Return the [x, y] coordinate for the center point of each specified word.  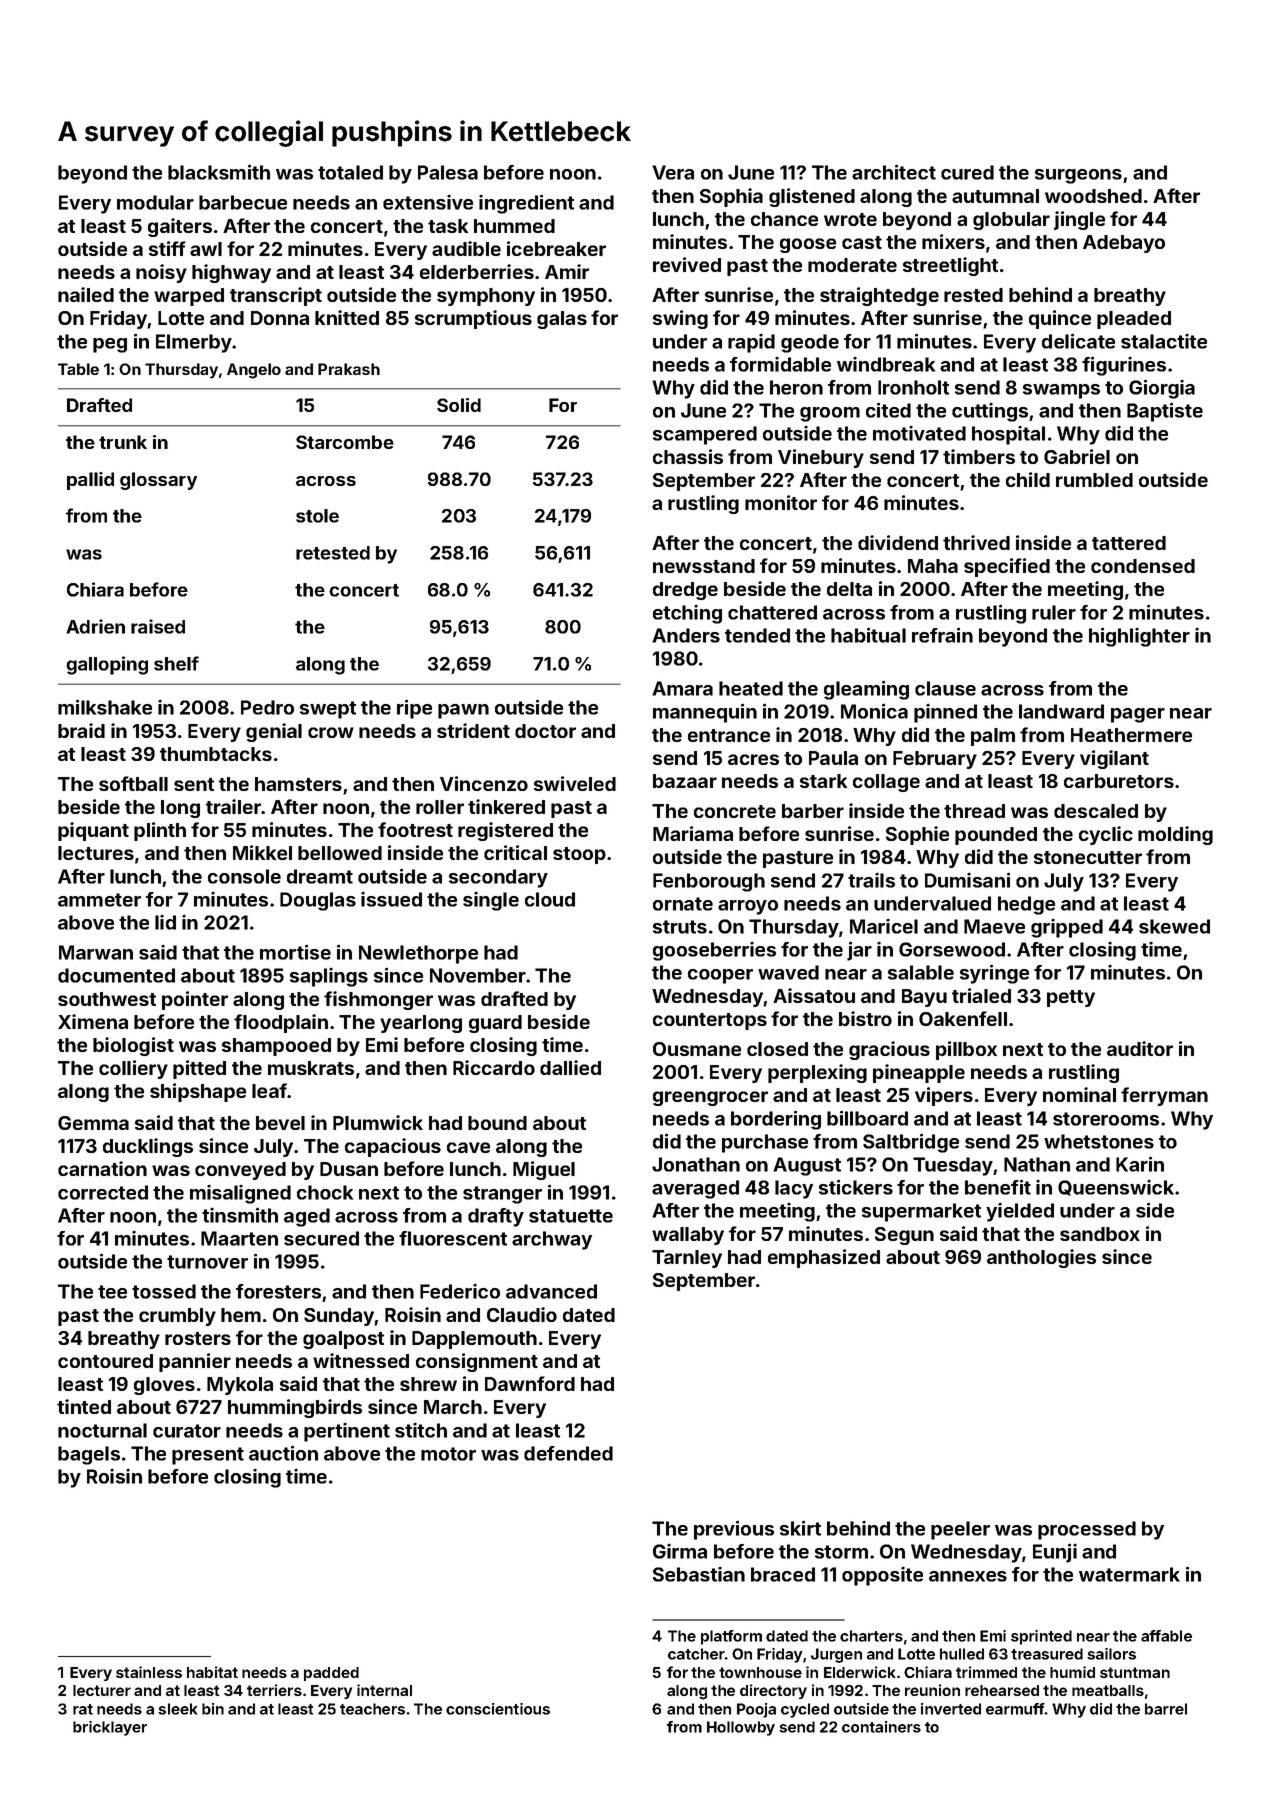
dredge [685, 591]
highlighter [1139, 637]
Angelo [254, 371]
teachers [372, 1709]
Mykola [240, 1386]
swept [328, 710]
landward [1061, 711]
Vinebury [821, 458]
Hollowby [741, 1728]
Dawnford [530, 1383]
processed [1087, 1530]
